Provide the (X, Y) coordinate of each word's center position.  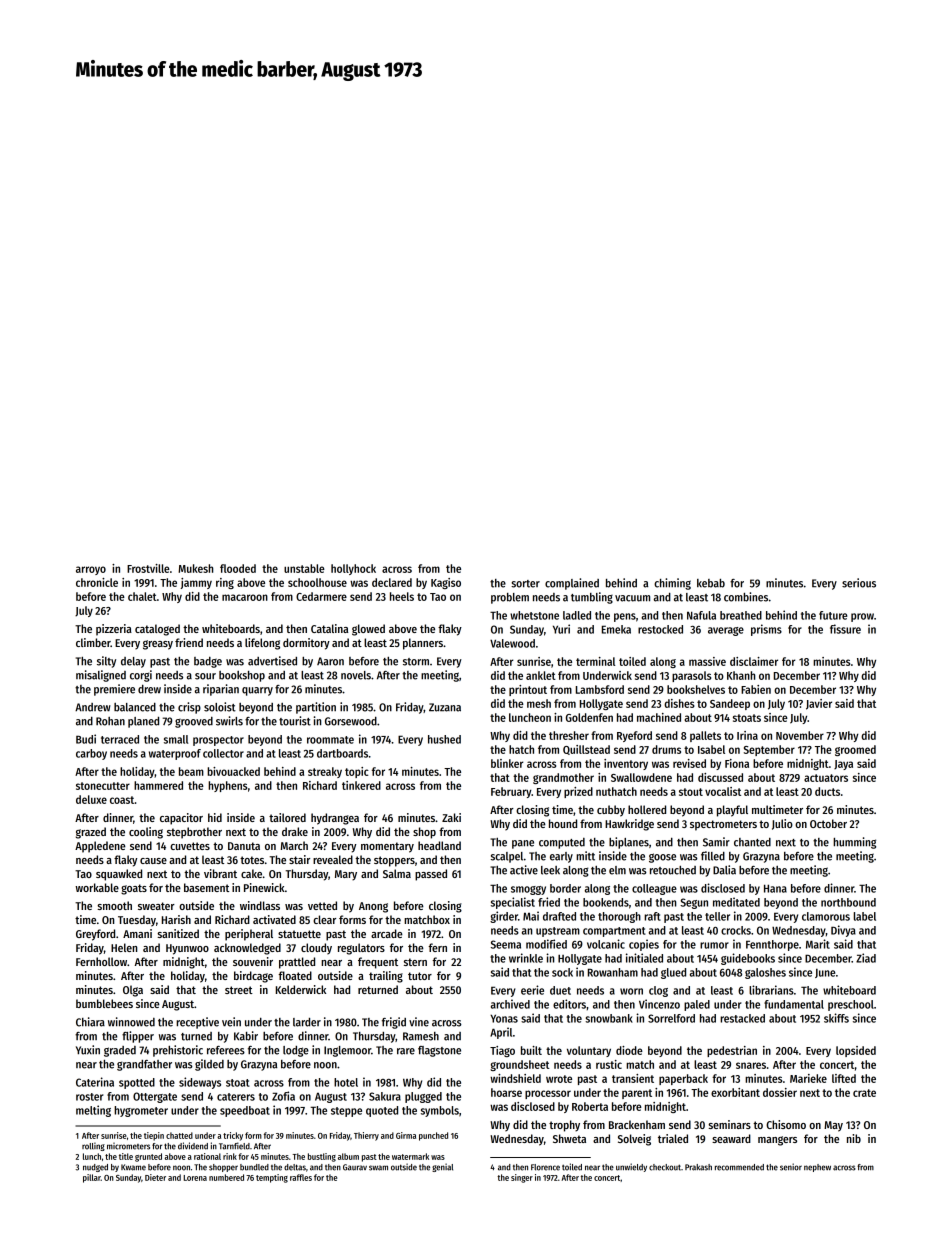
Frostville (148, 568)
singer (522, 1178)
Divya (843, 931)
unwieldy (631, 1167)
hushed (444, 739)
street (239, 990)
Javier (819, 704)
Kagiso (446, 583)
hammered (158, 785)
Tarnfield (234, 1146)
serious (859, 583)
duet (560, 990)
